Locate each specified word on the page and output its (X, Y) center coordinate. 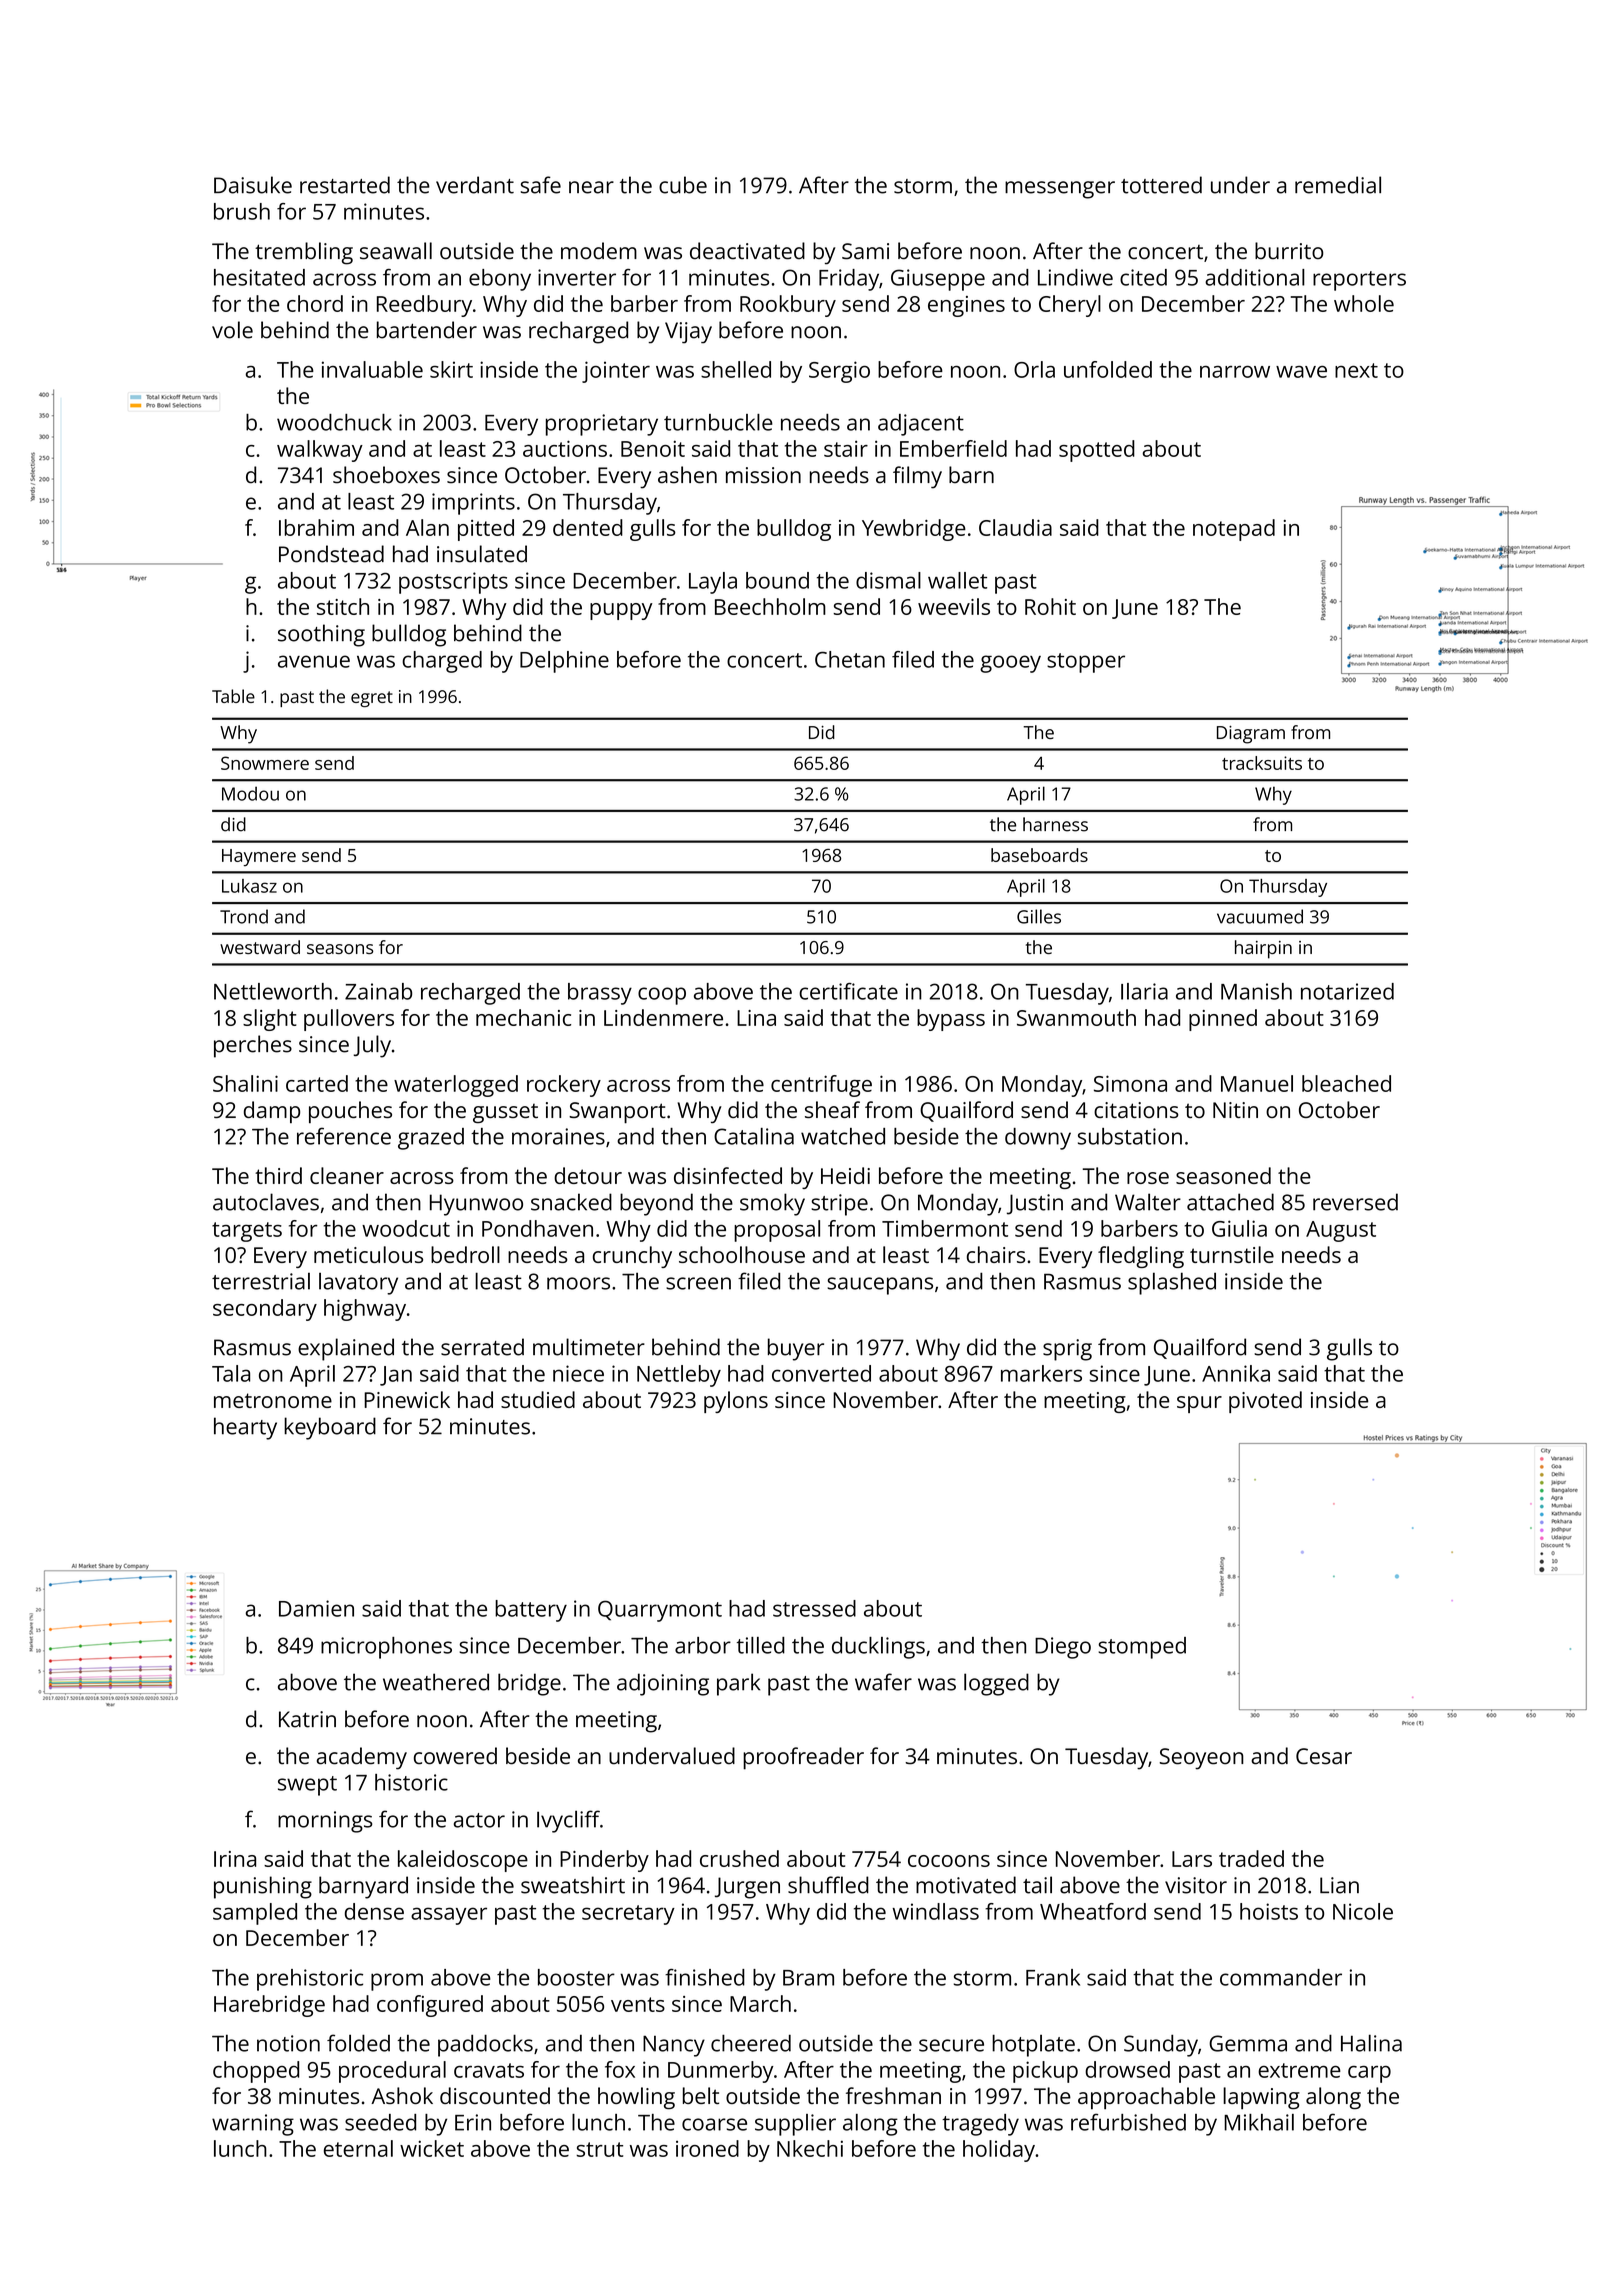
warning (253, 2125)
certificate (848, 991)
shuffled (828, 1885)
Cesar (1324, 1756)
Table (233, 696)
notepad (1234, 530)
